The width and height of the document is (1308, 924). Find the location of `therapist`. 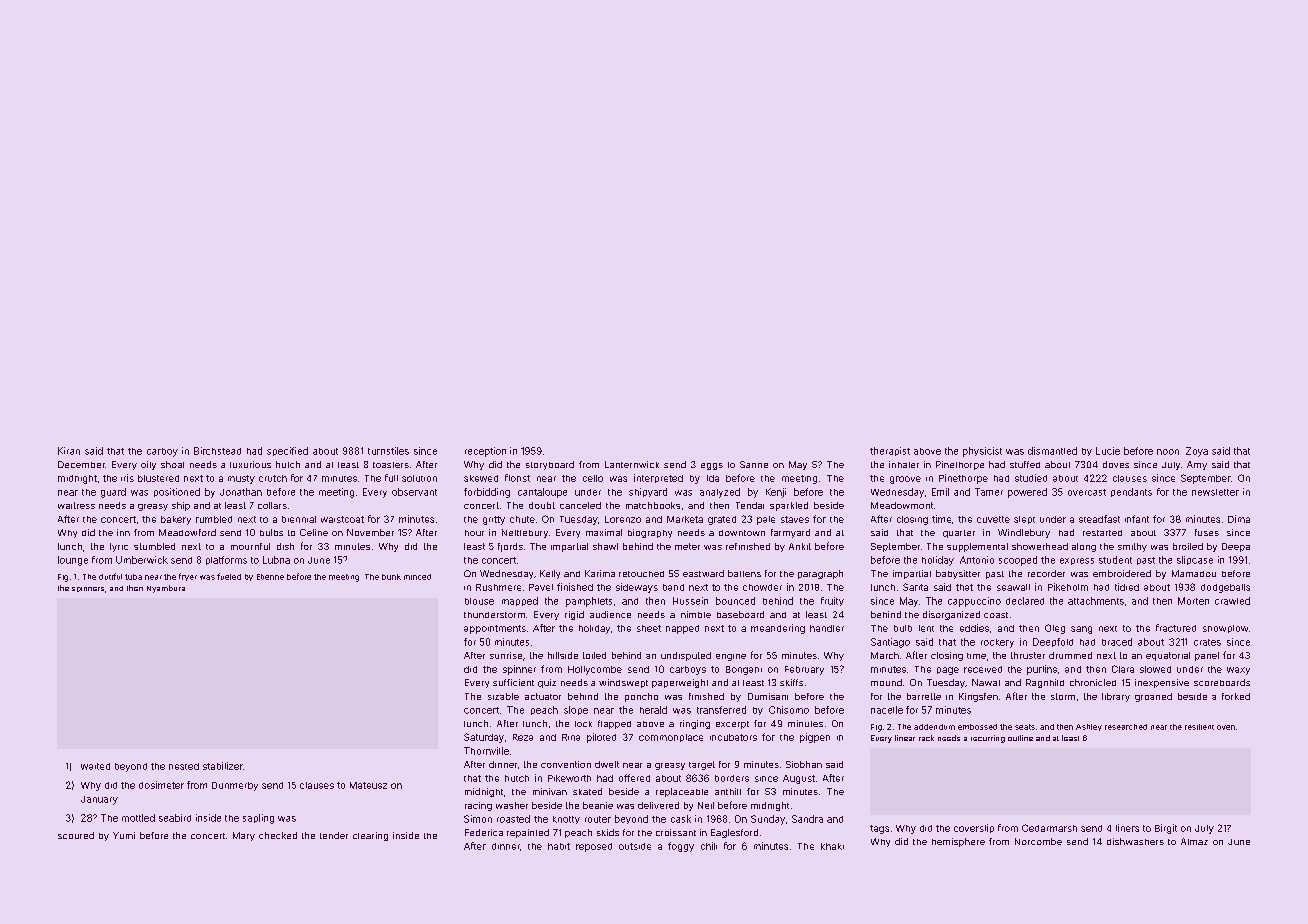

therapist is located at coordinates (890, 451).
